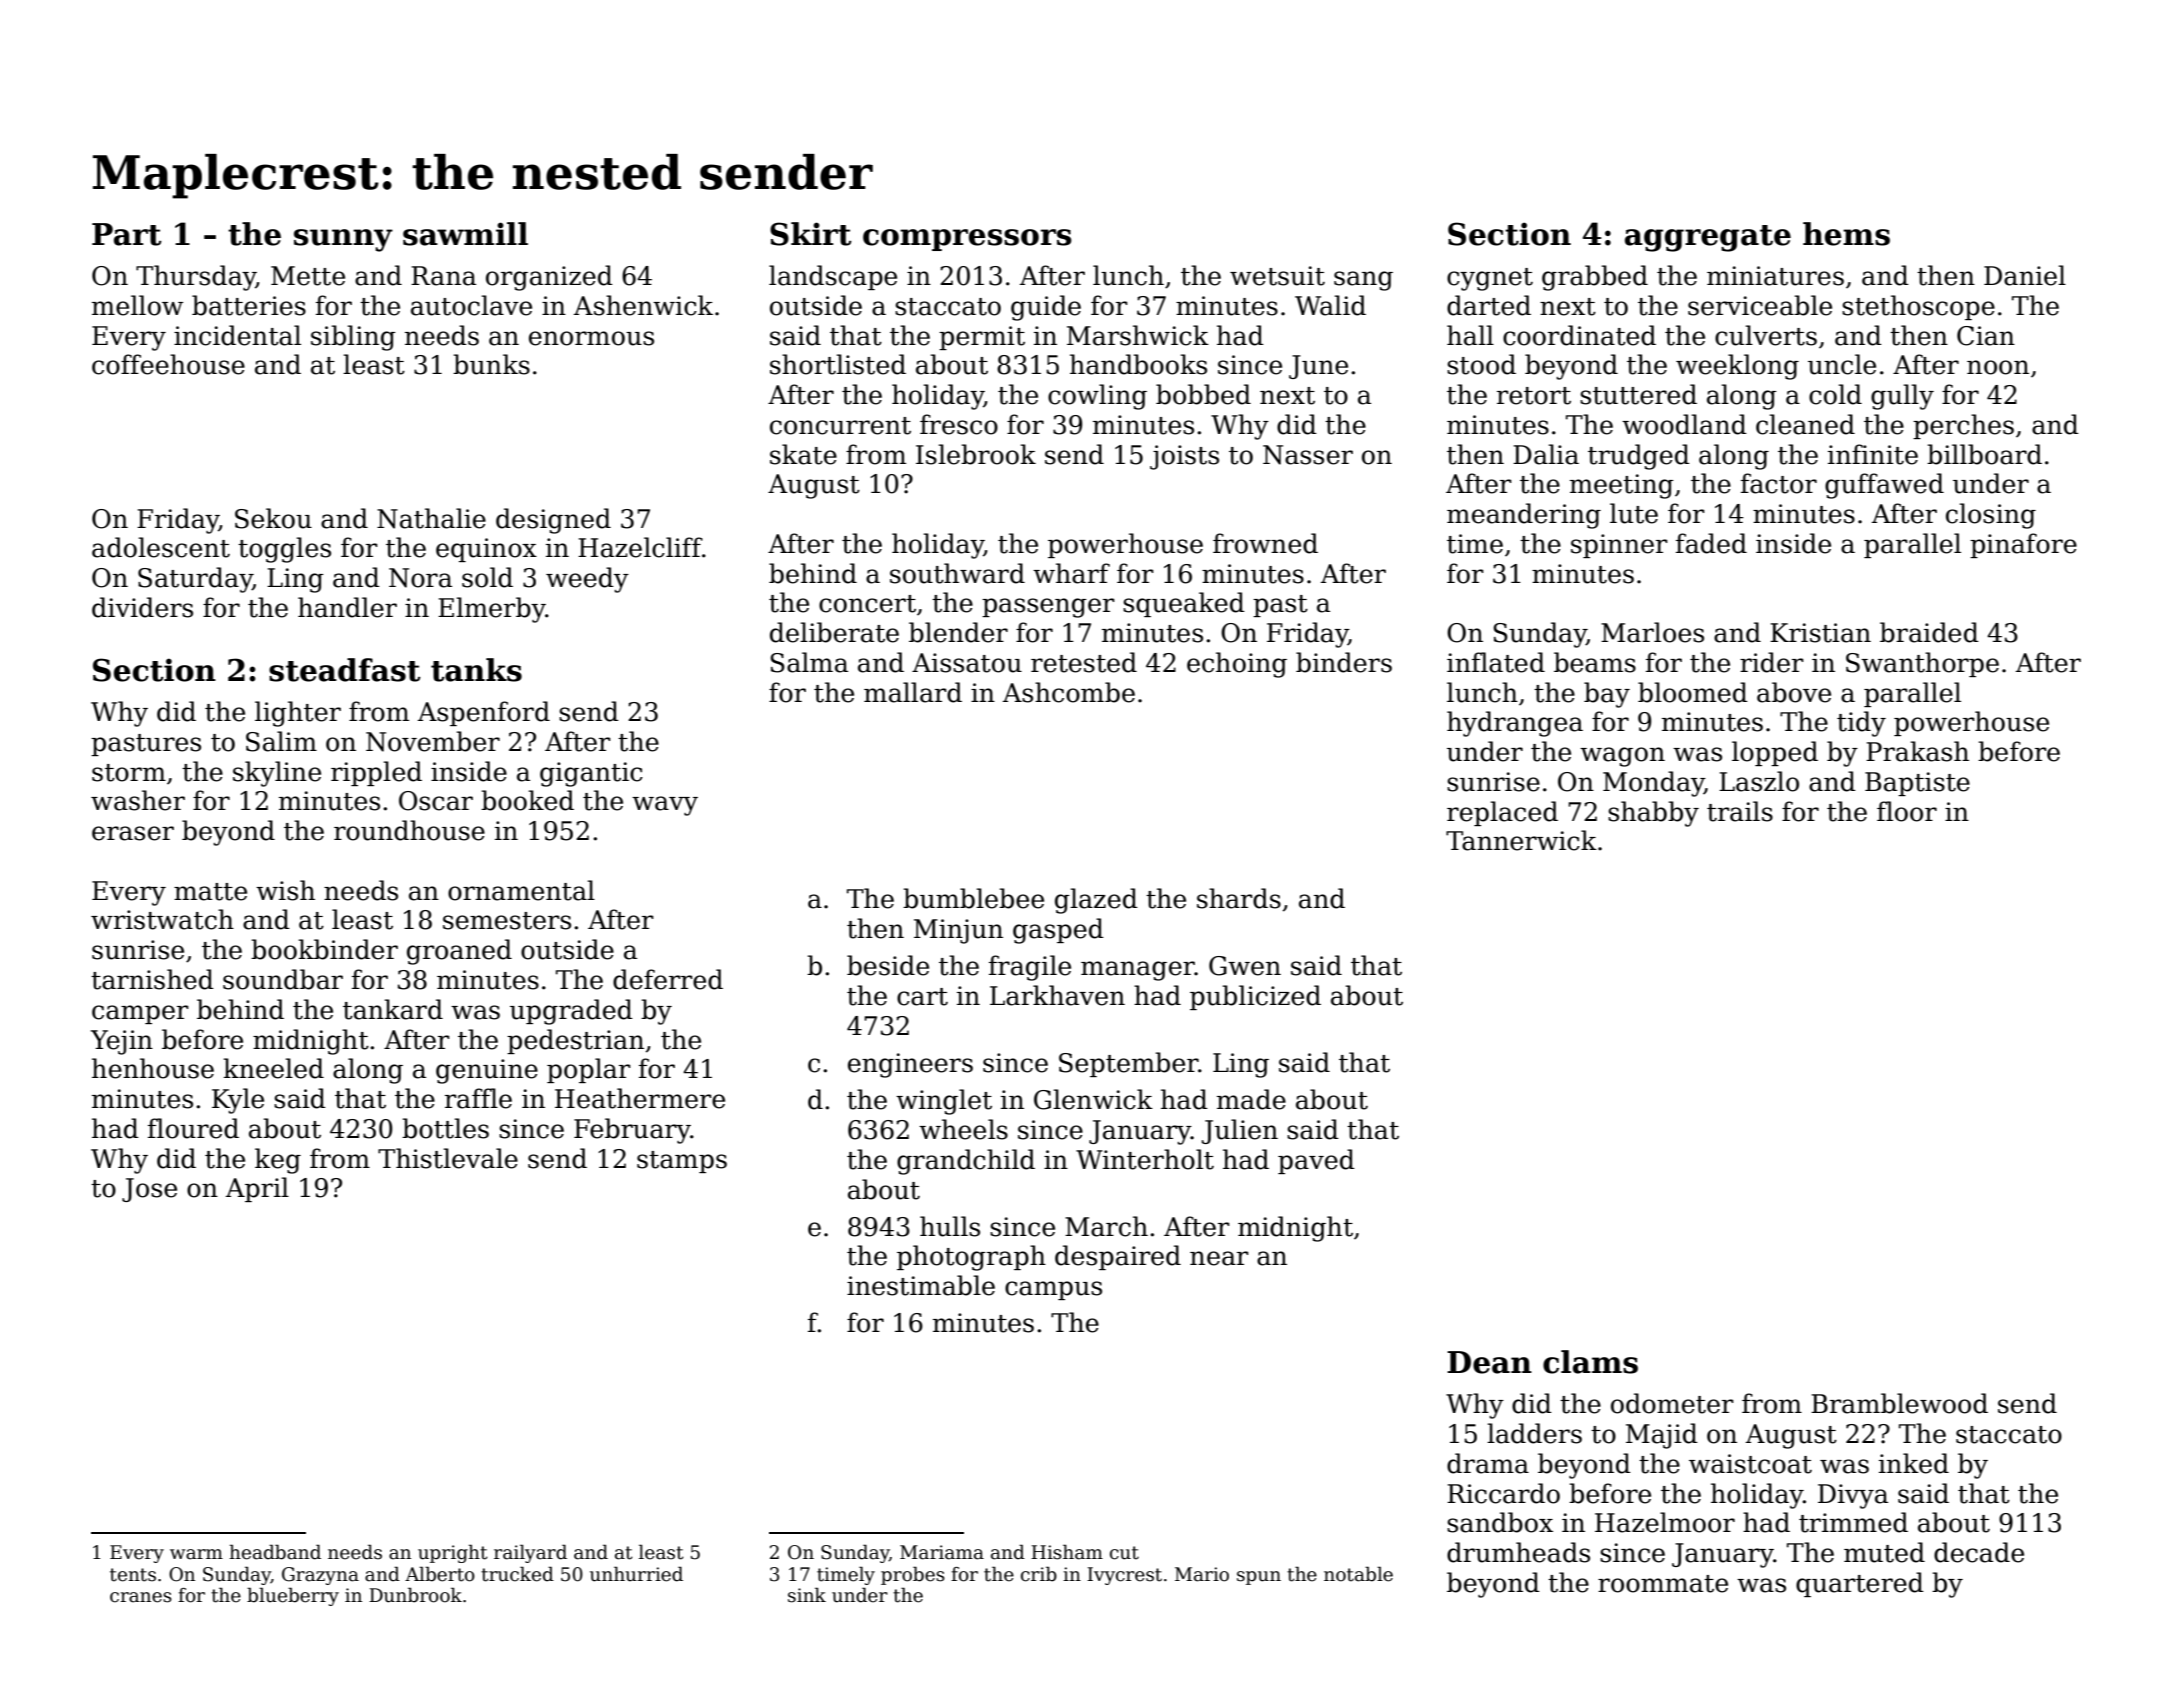  I want to click on near, so click(1219, 1258).
